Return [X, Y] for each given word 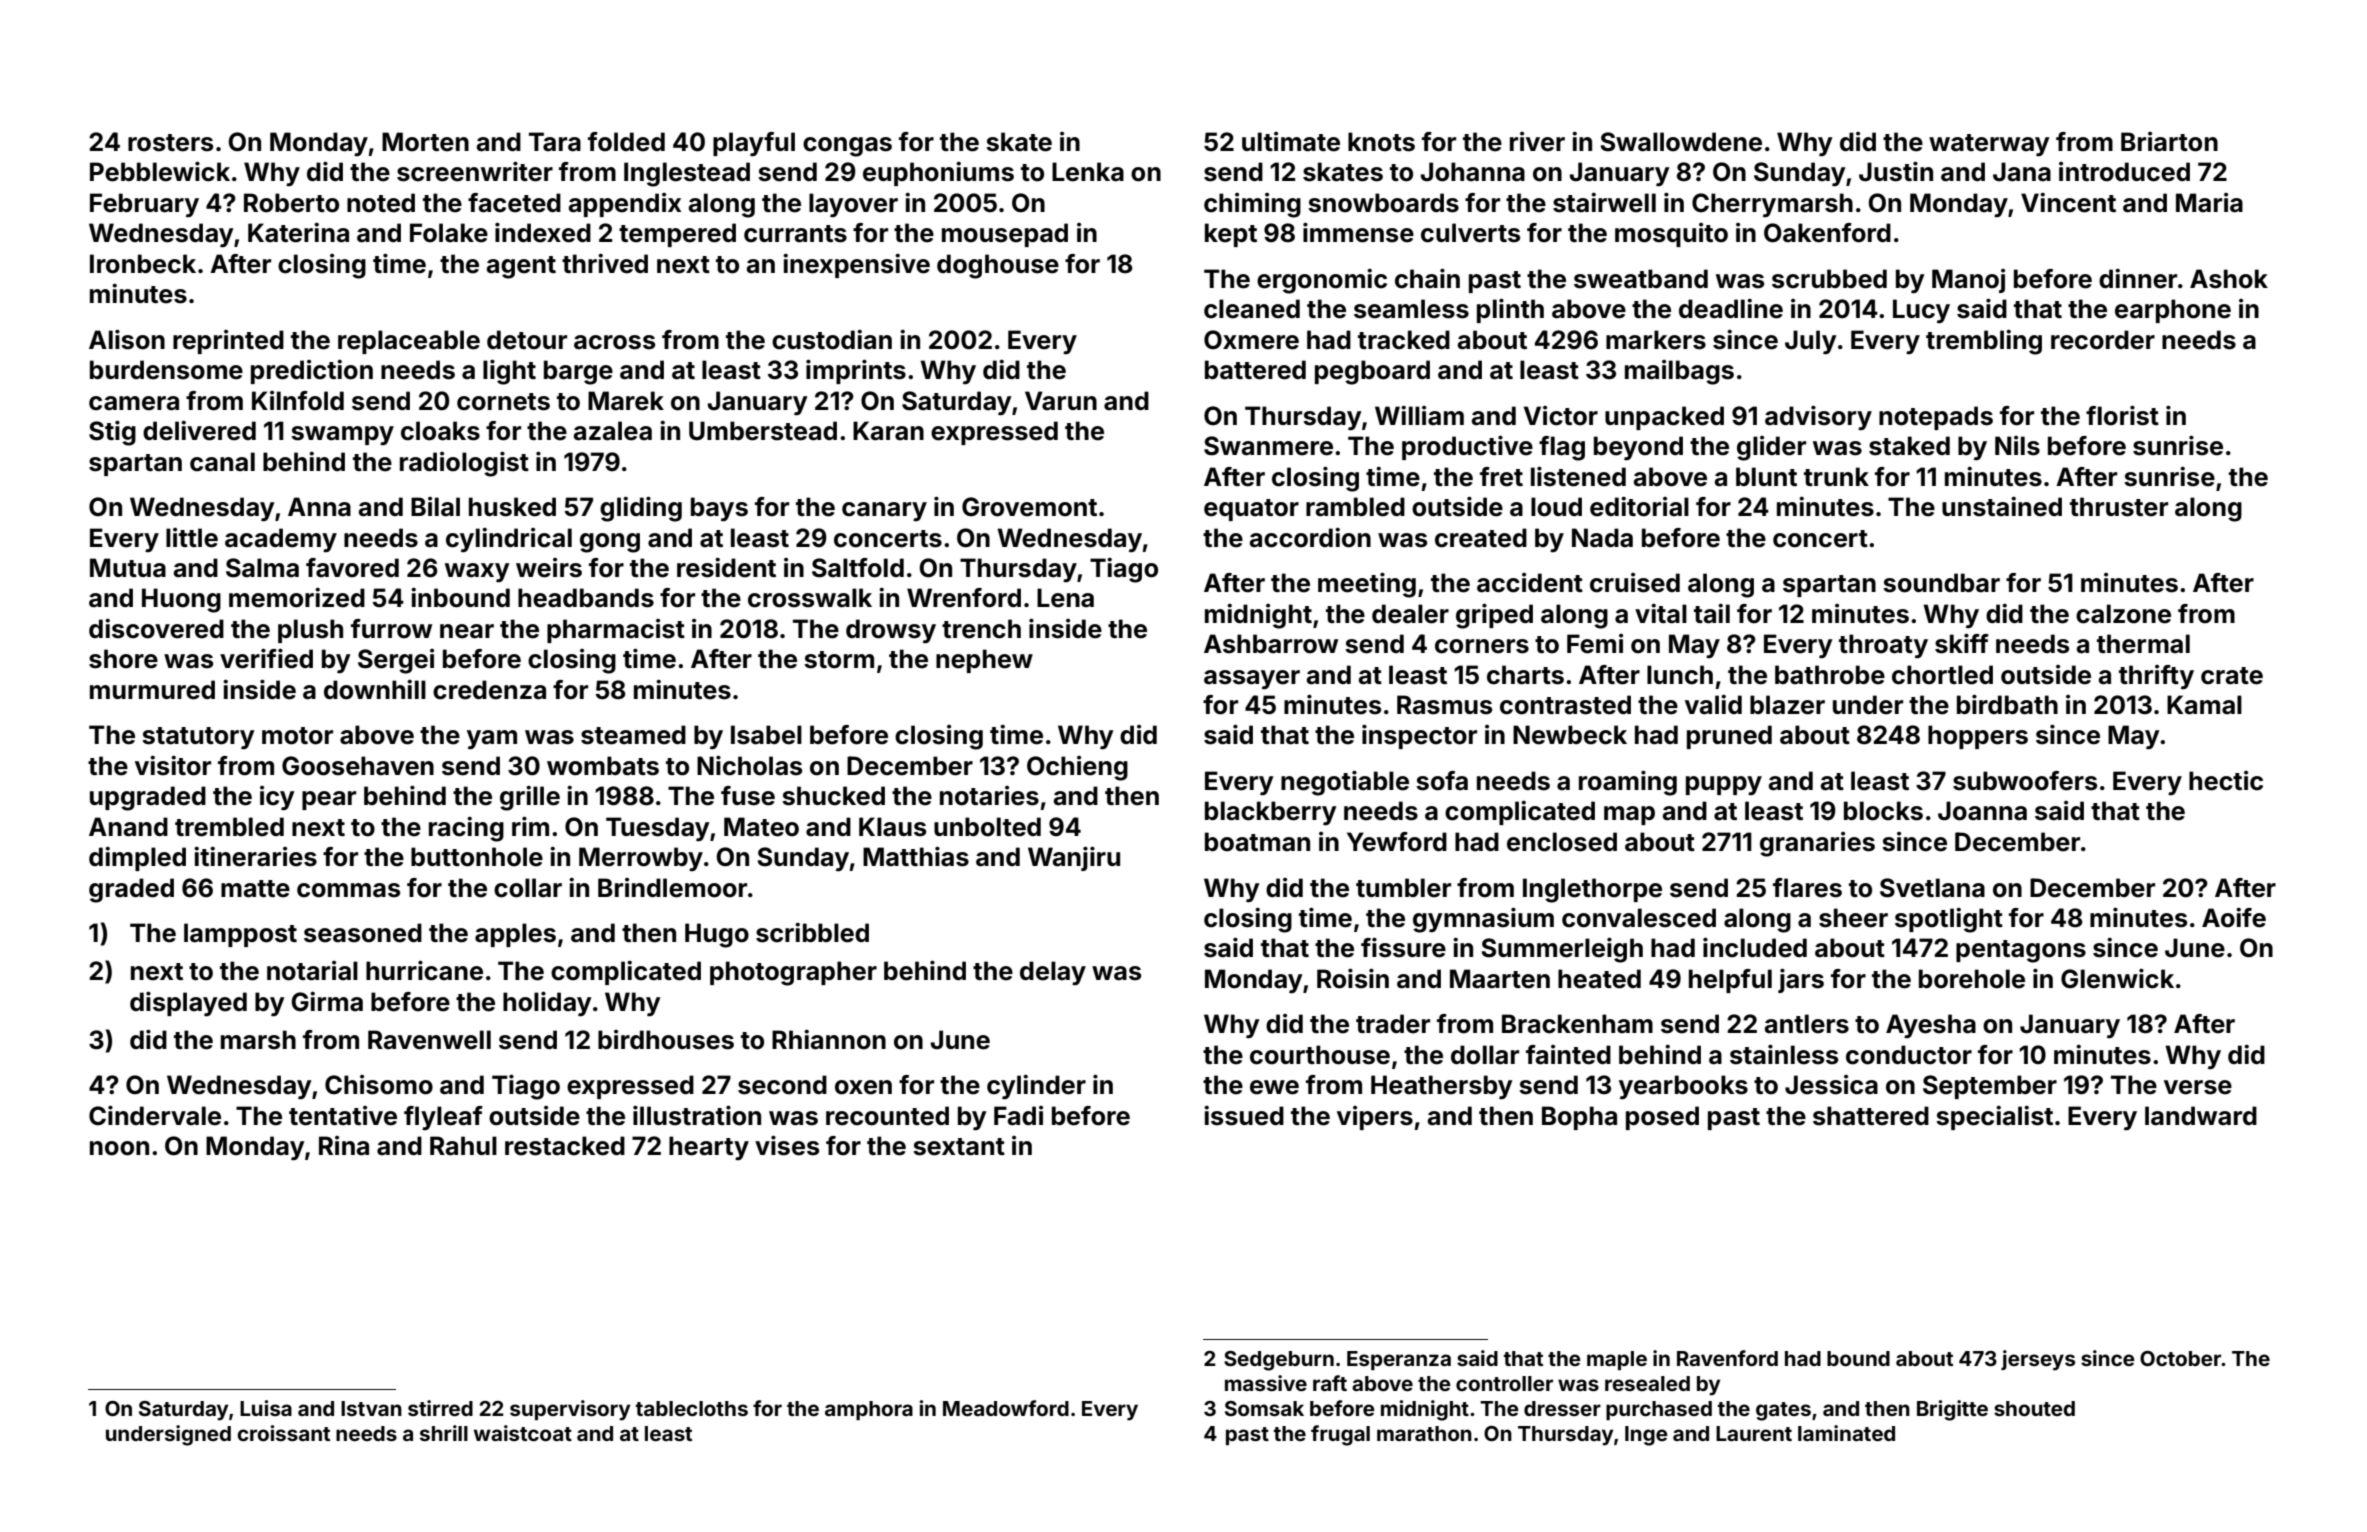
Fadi [1018, 1116]
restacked [565, 1146]
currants [795, 234]
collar [528, 888]
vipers [1375, 1118]
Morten [425, 142]
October [2181, 1358]
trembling [1984, 342]
